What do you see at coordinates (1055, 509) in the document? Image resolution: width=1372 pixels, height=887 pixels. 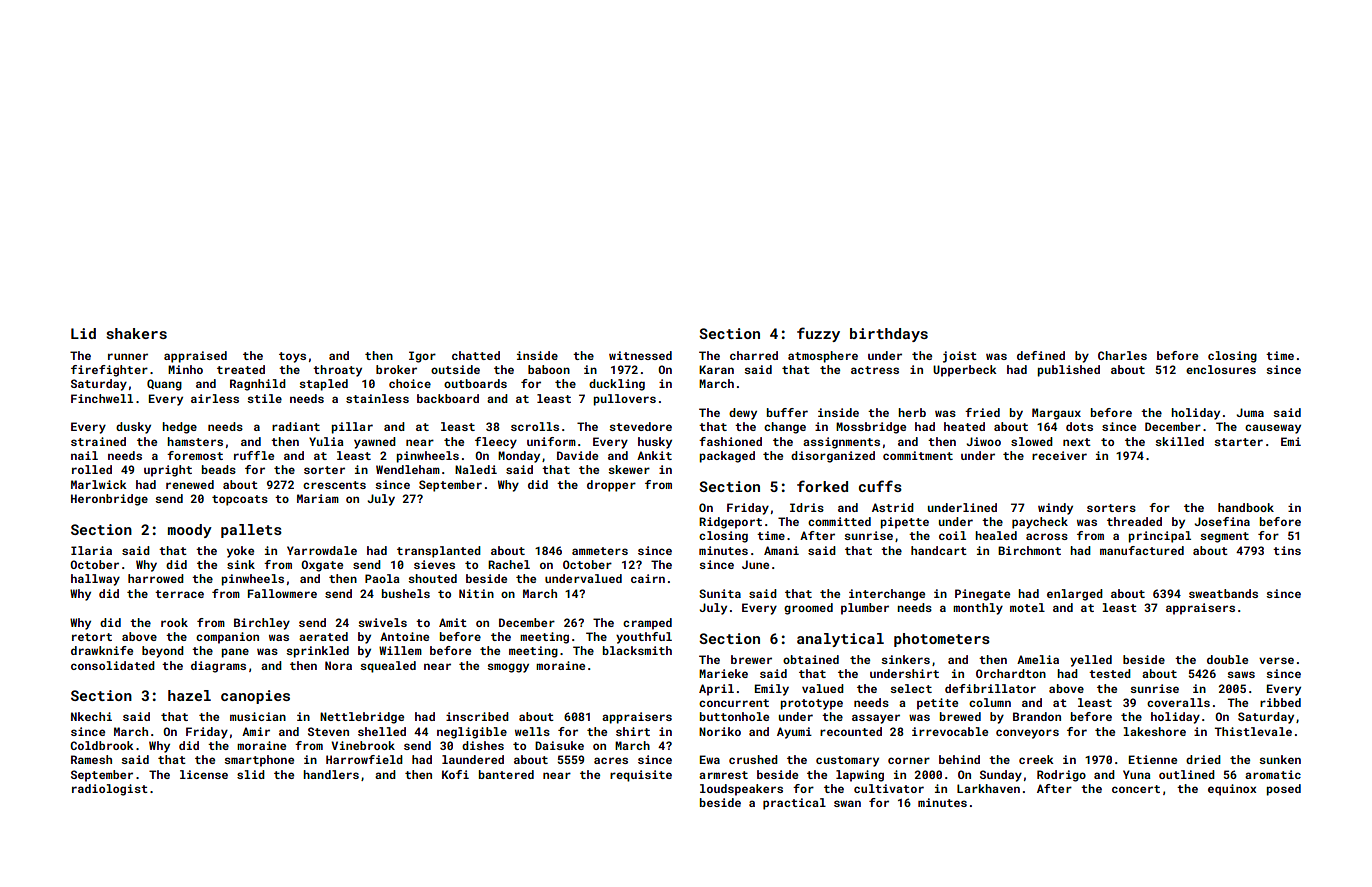 I see `windy` at bounding box center [1055, 509].
